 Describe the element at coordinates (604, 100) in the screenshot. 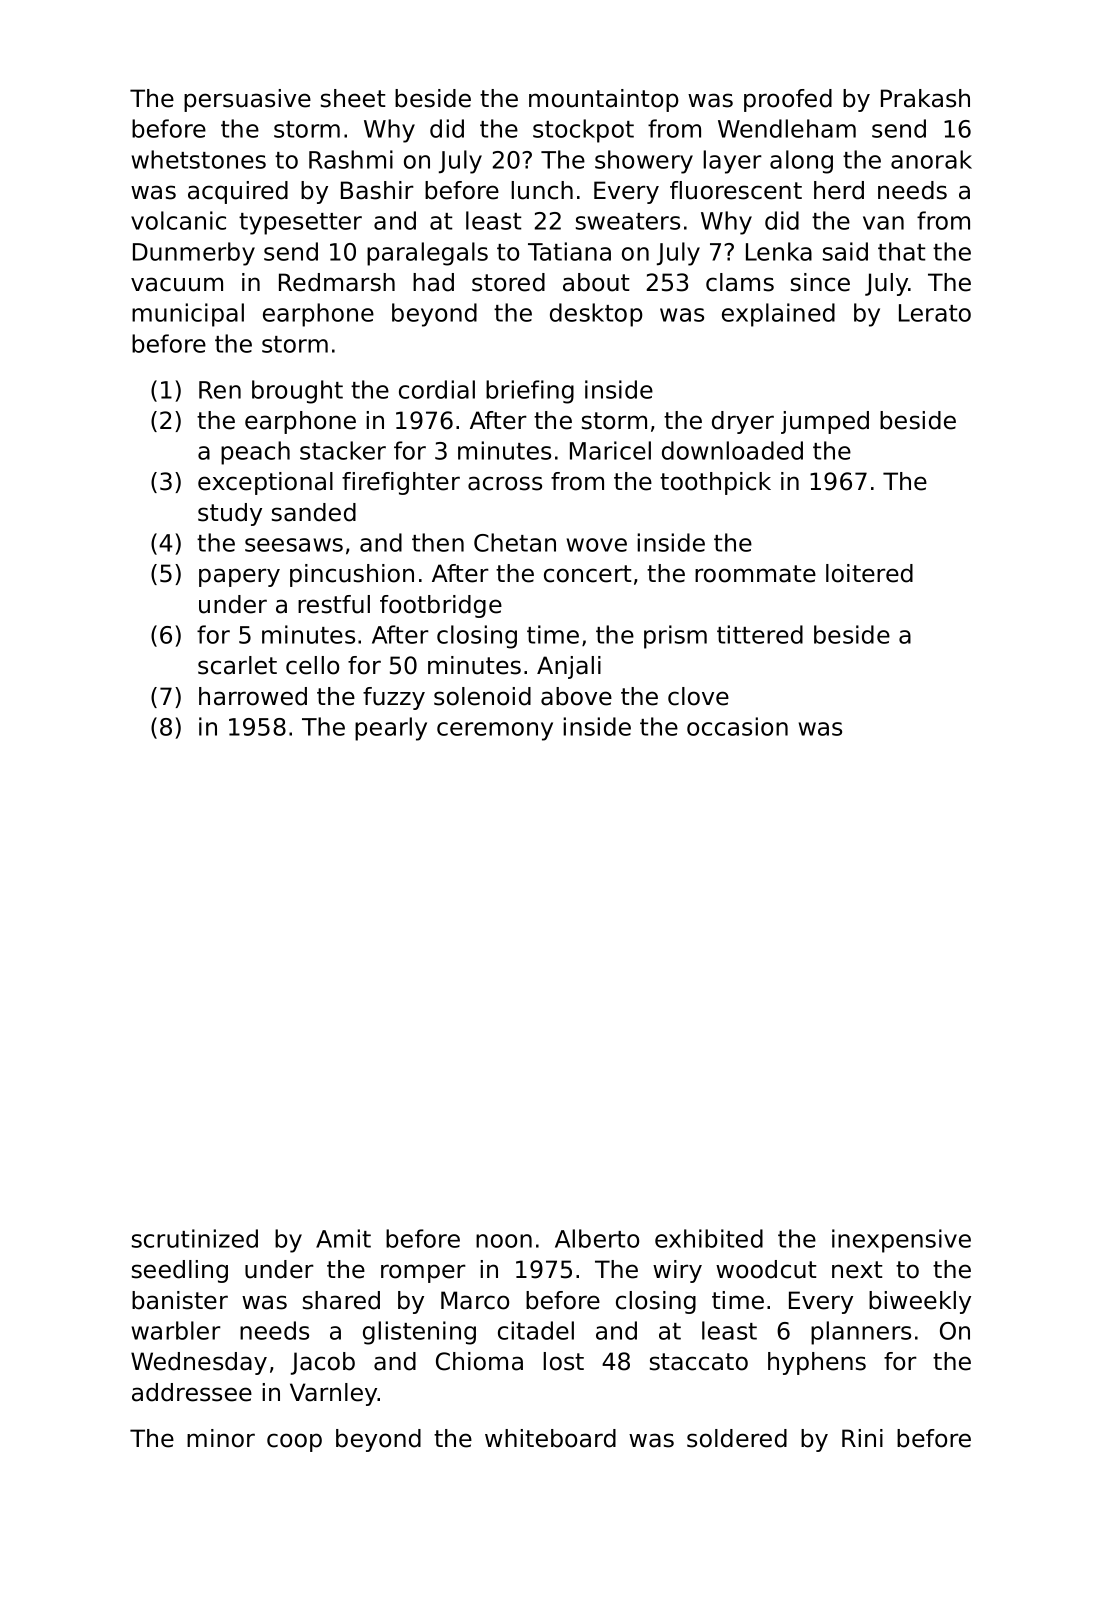

I see `mountaintop` at that location.
